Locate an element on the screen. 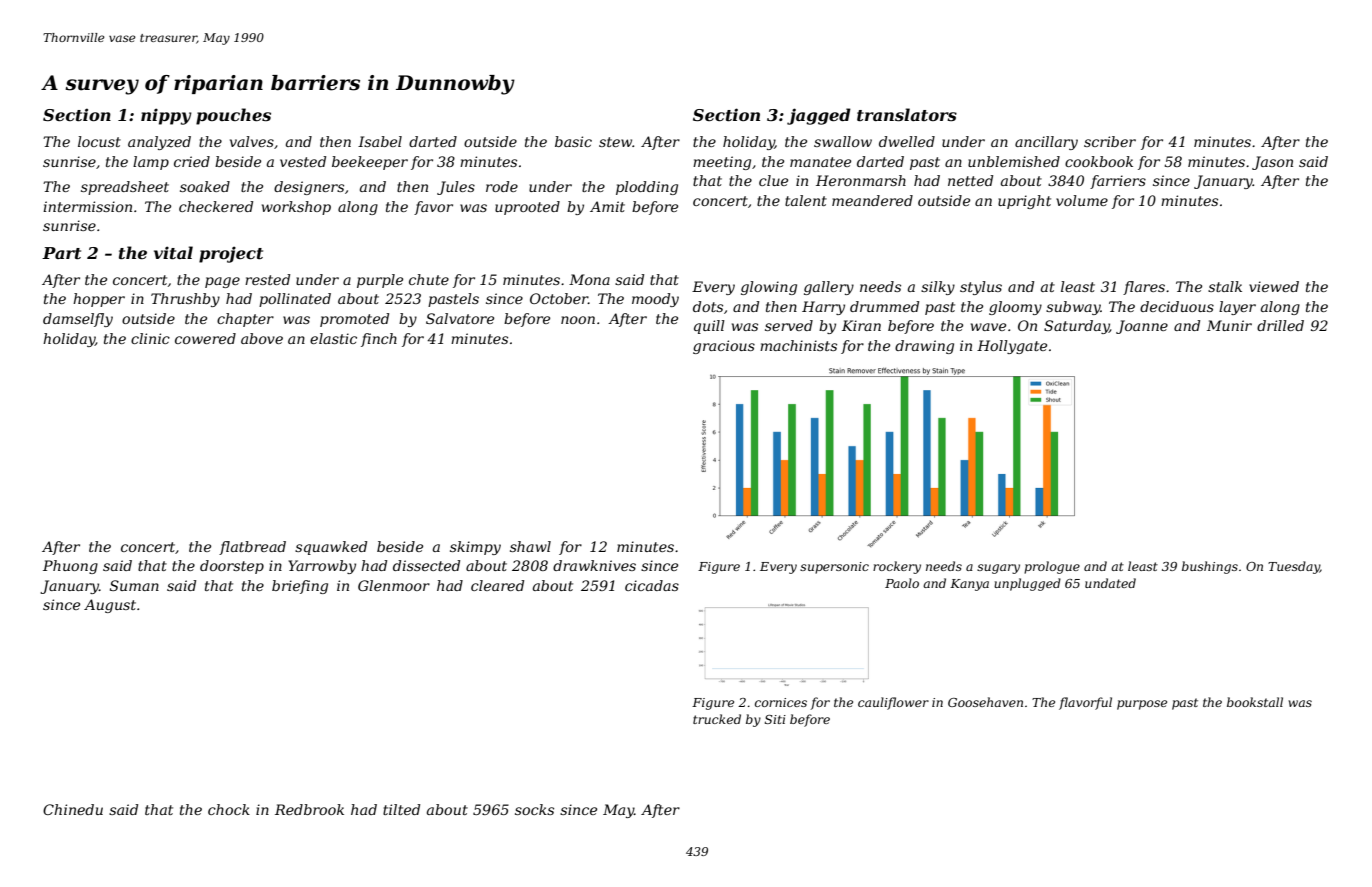 Image resolution: width=1372 pixels, height=887 pixels. purpose is located at coordinates (1142, 705).
